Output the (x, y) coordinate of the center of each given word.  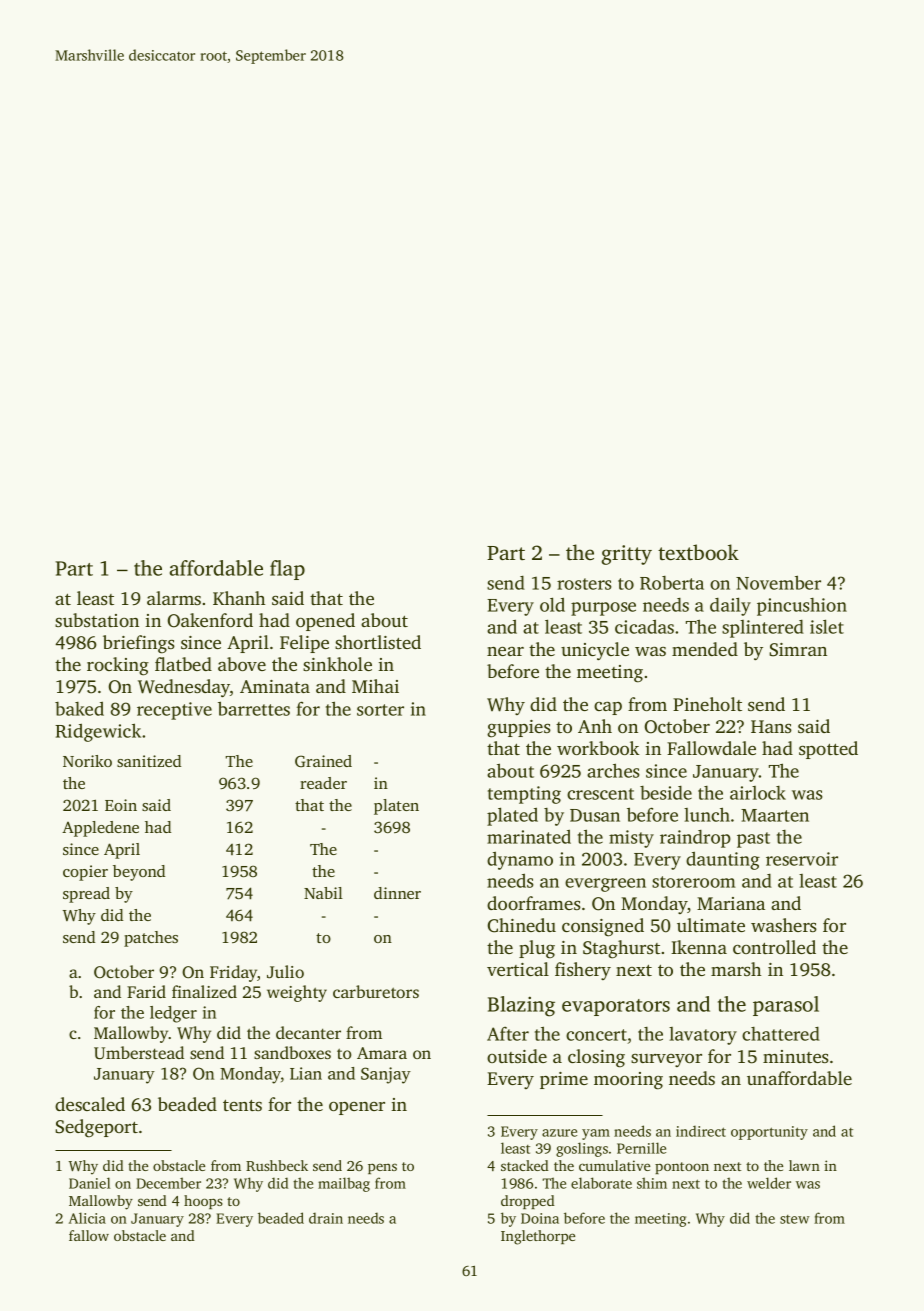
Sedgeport (96, 1128)
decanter (308, 1032)
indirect (701, 1131)
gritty (627, 555)
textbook (698, 552)
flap (287, 570)
